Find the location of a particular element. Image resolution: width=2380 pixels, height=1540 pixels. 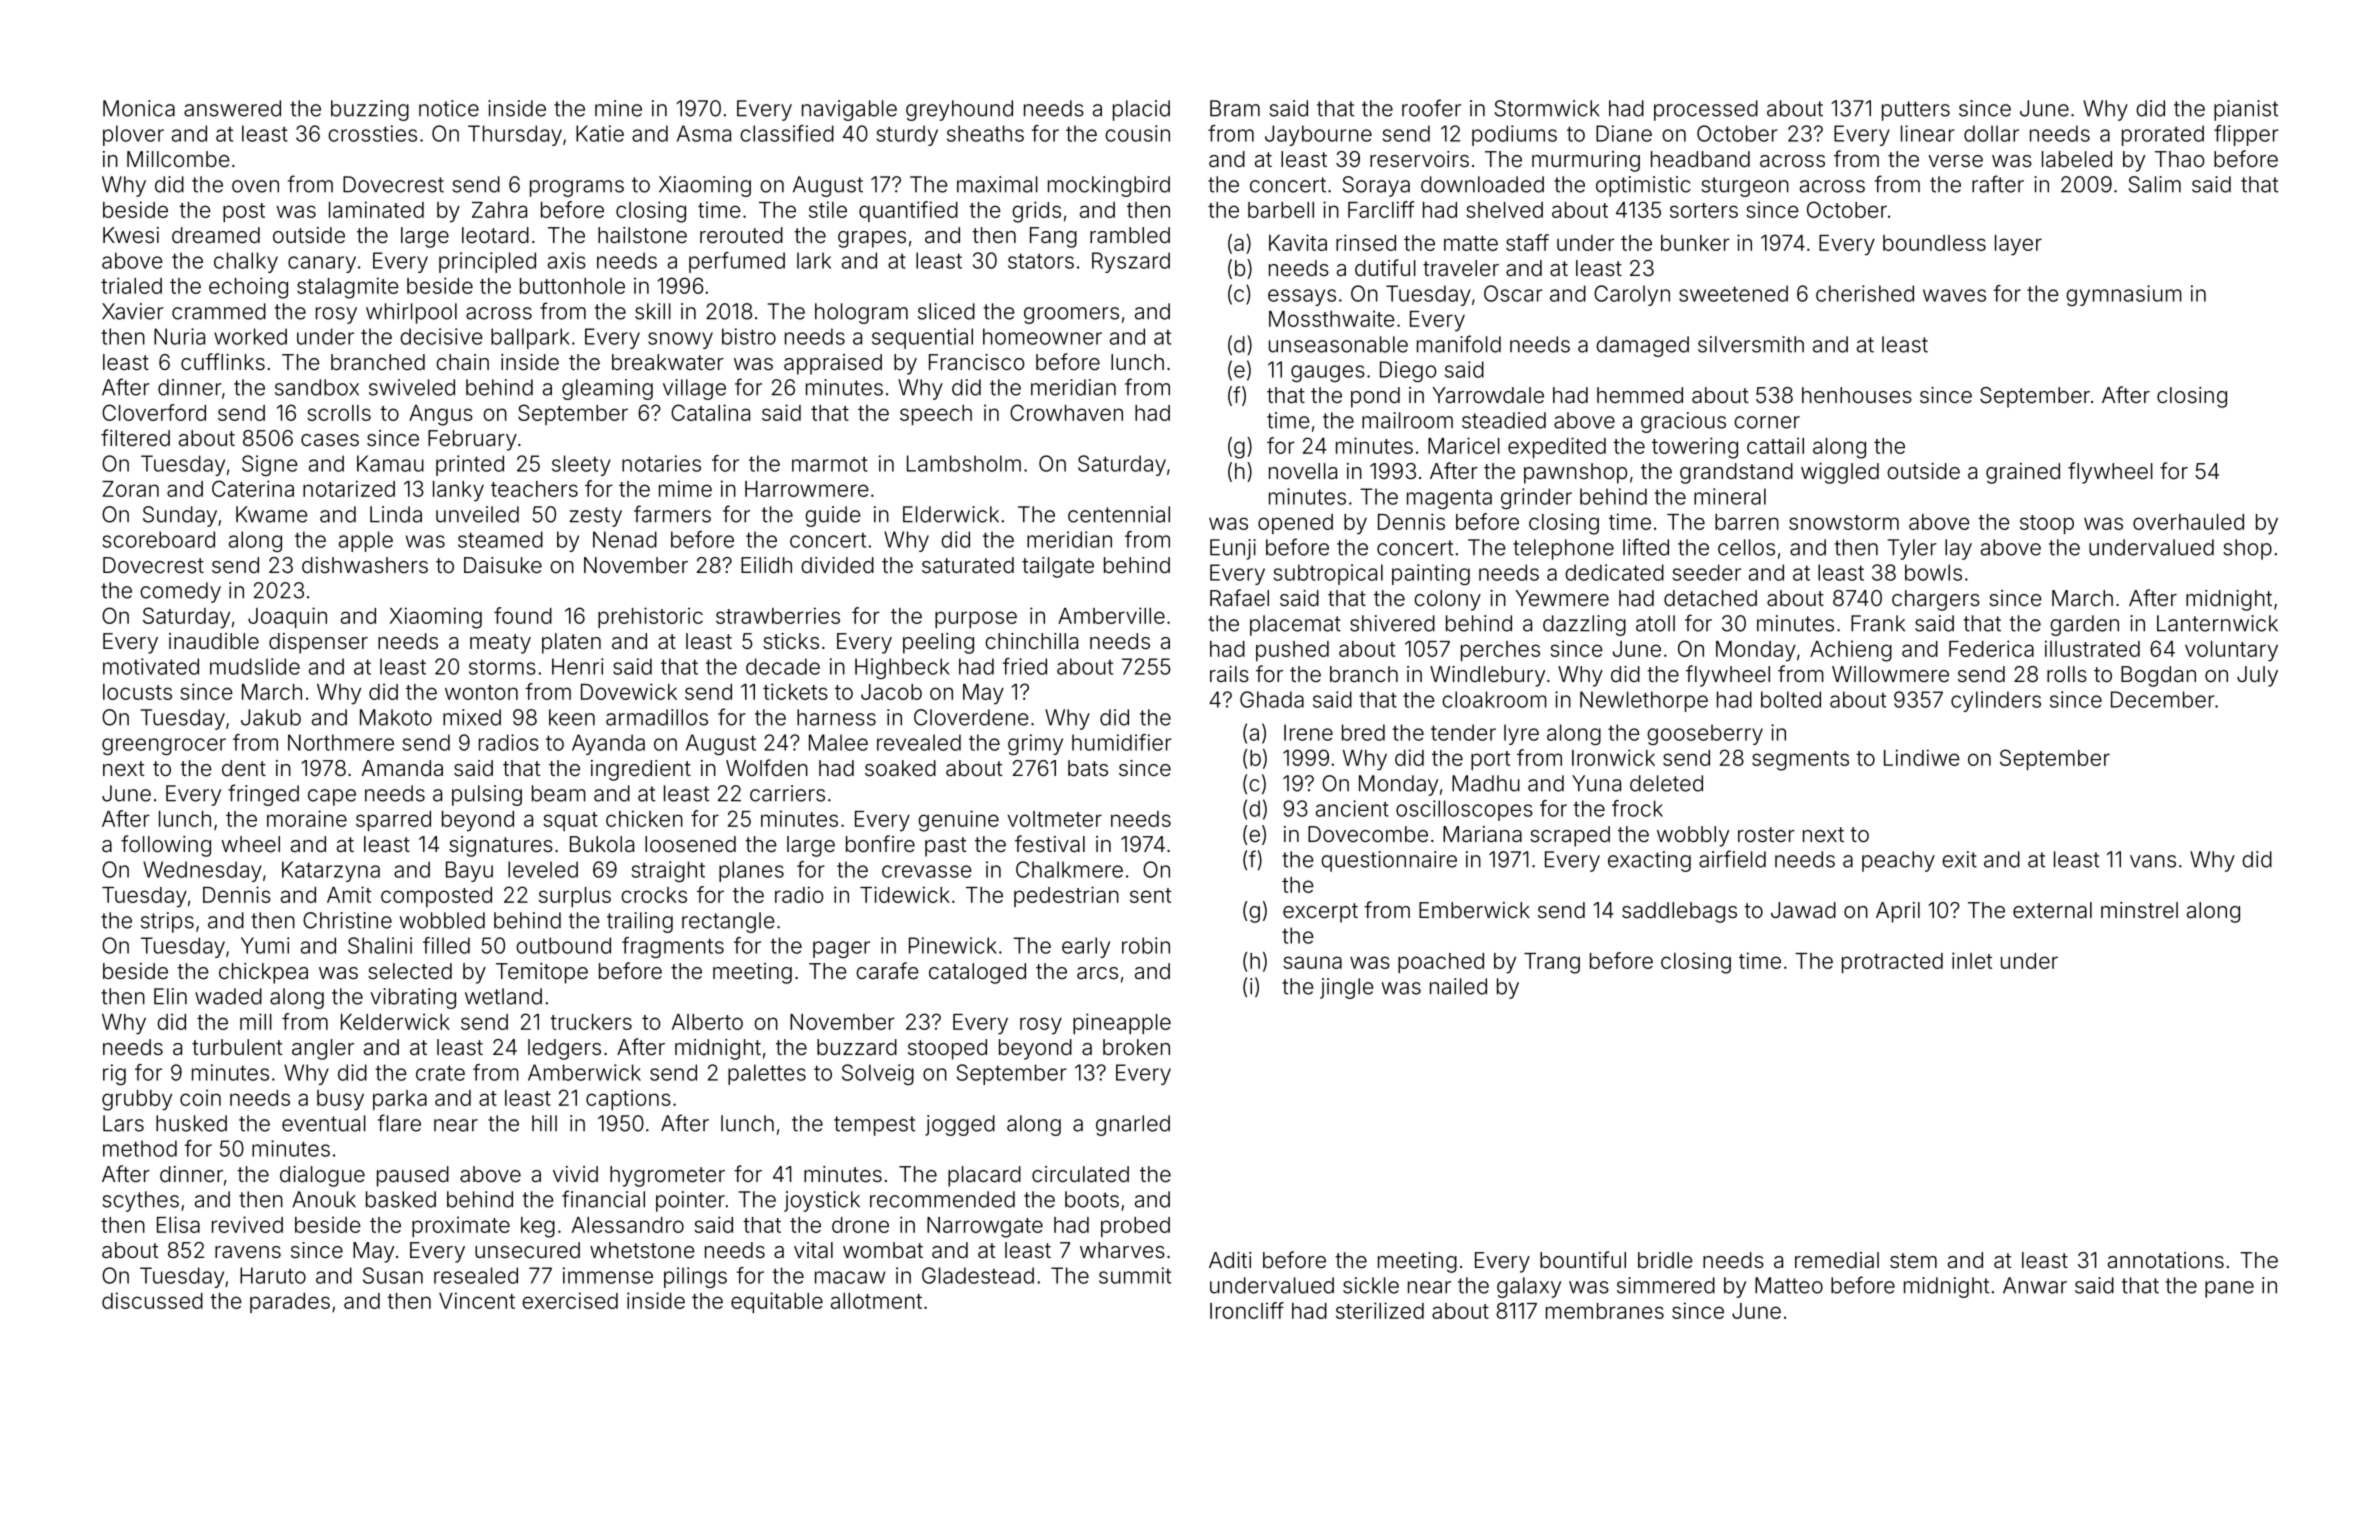

voluntary is located at coordinates (2231, 651).
